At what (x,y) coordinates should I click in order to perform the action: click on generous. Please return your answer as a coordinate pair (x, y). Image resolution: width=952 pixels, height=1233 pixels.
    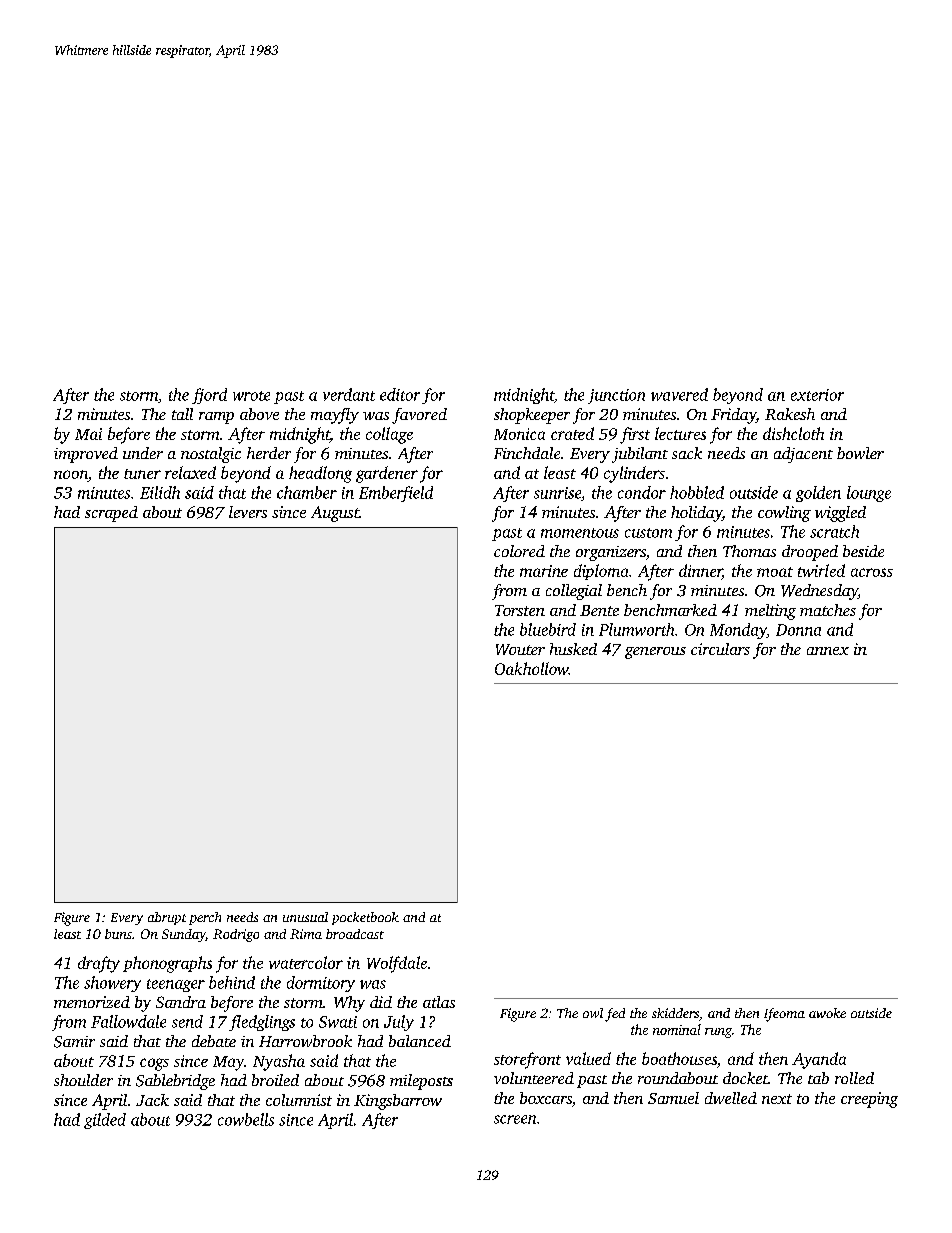
    Looking at the image, I should click on (655, 653).
